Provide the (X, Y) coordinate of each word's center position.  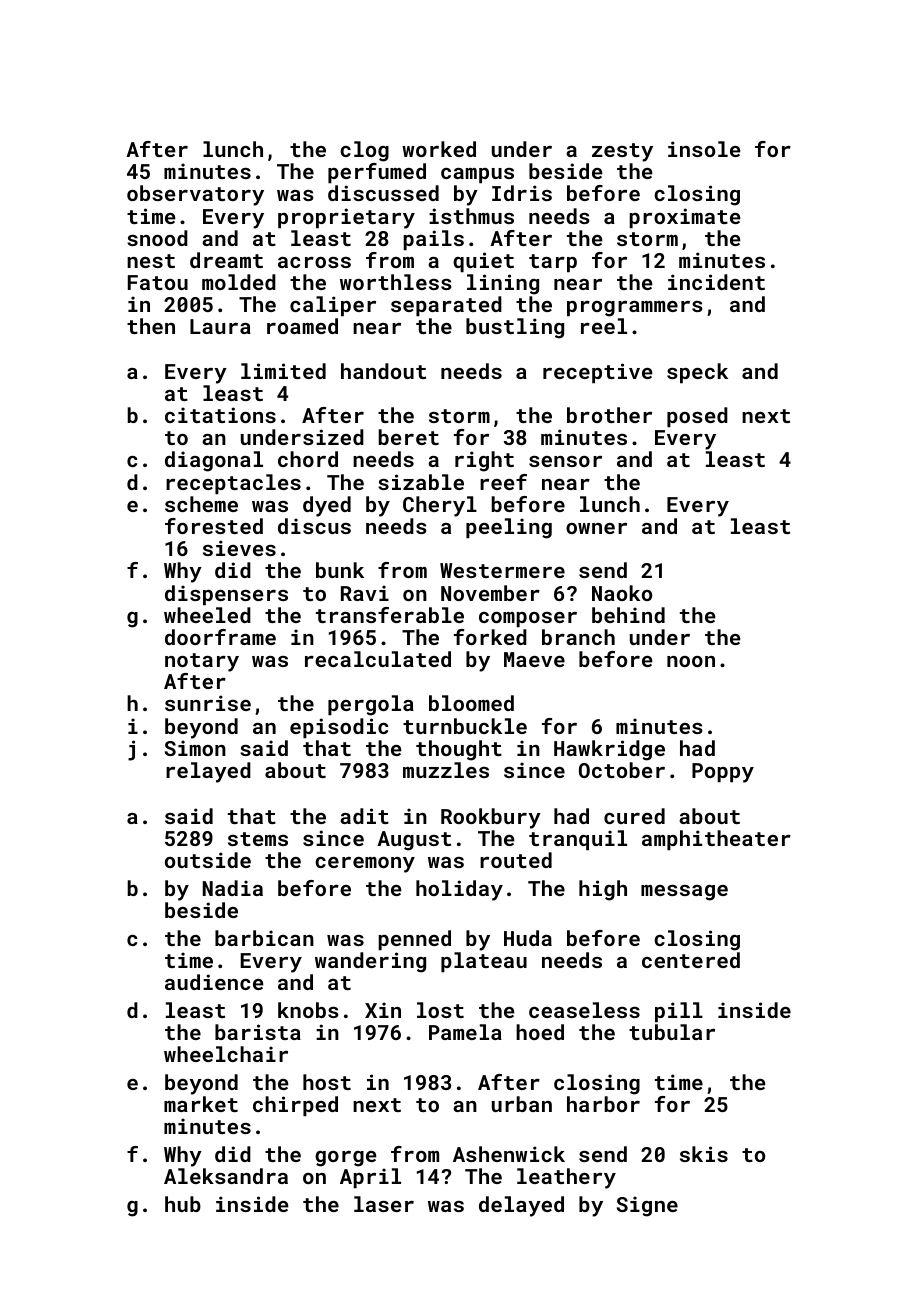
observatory (195, 195)
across (314, 262)
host (327, 1082)
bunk (340, 570)
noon (691, 661)
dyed (327, 506)
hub (183, 1204)
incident (716, 282)
